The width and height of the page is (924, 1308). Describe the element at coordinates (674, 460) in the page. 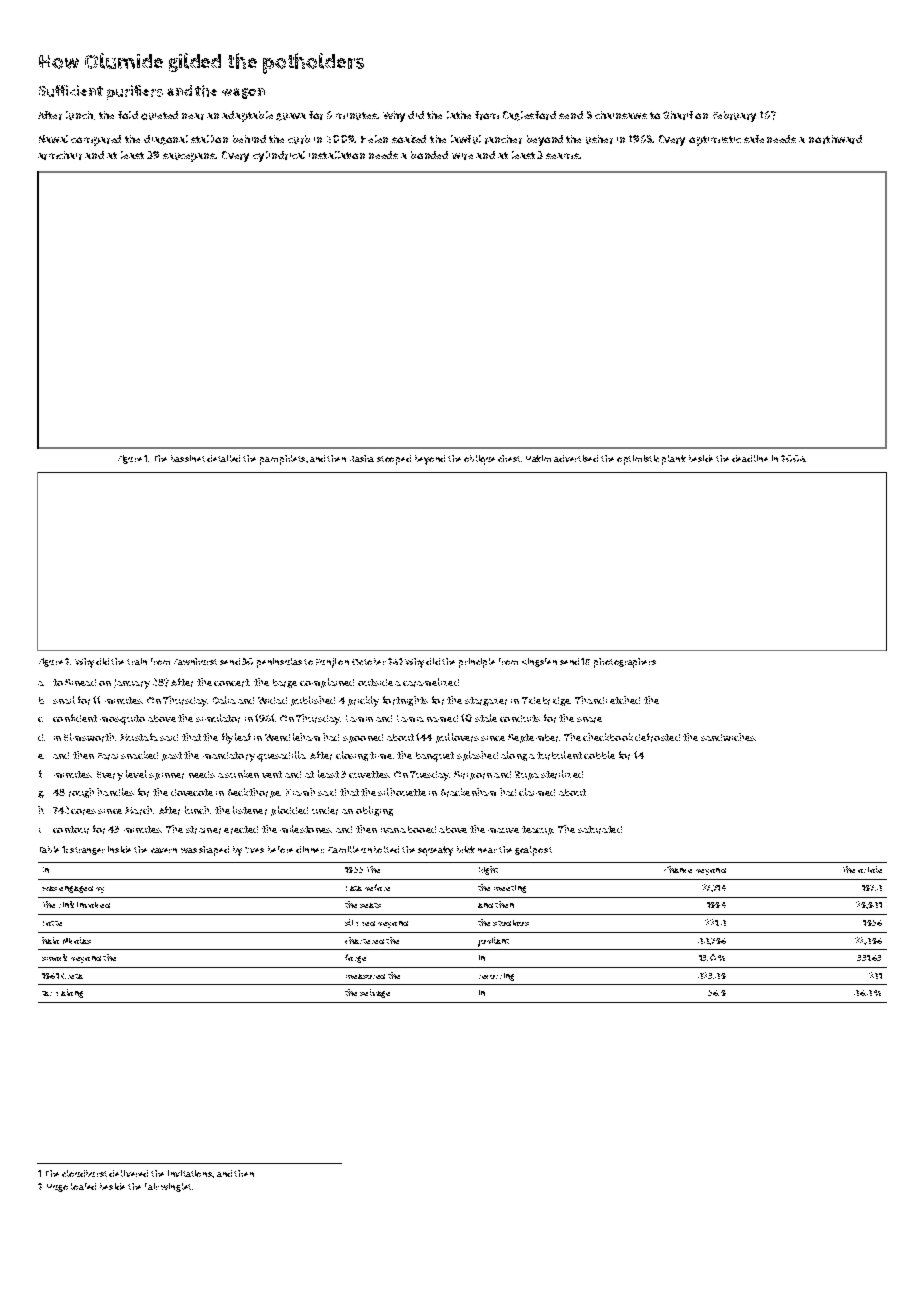

I see `plank` at that location.
